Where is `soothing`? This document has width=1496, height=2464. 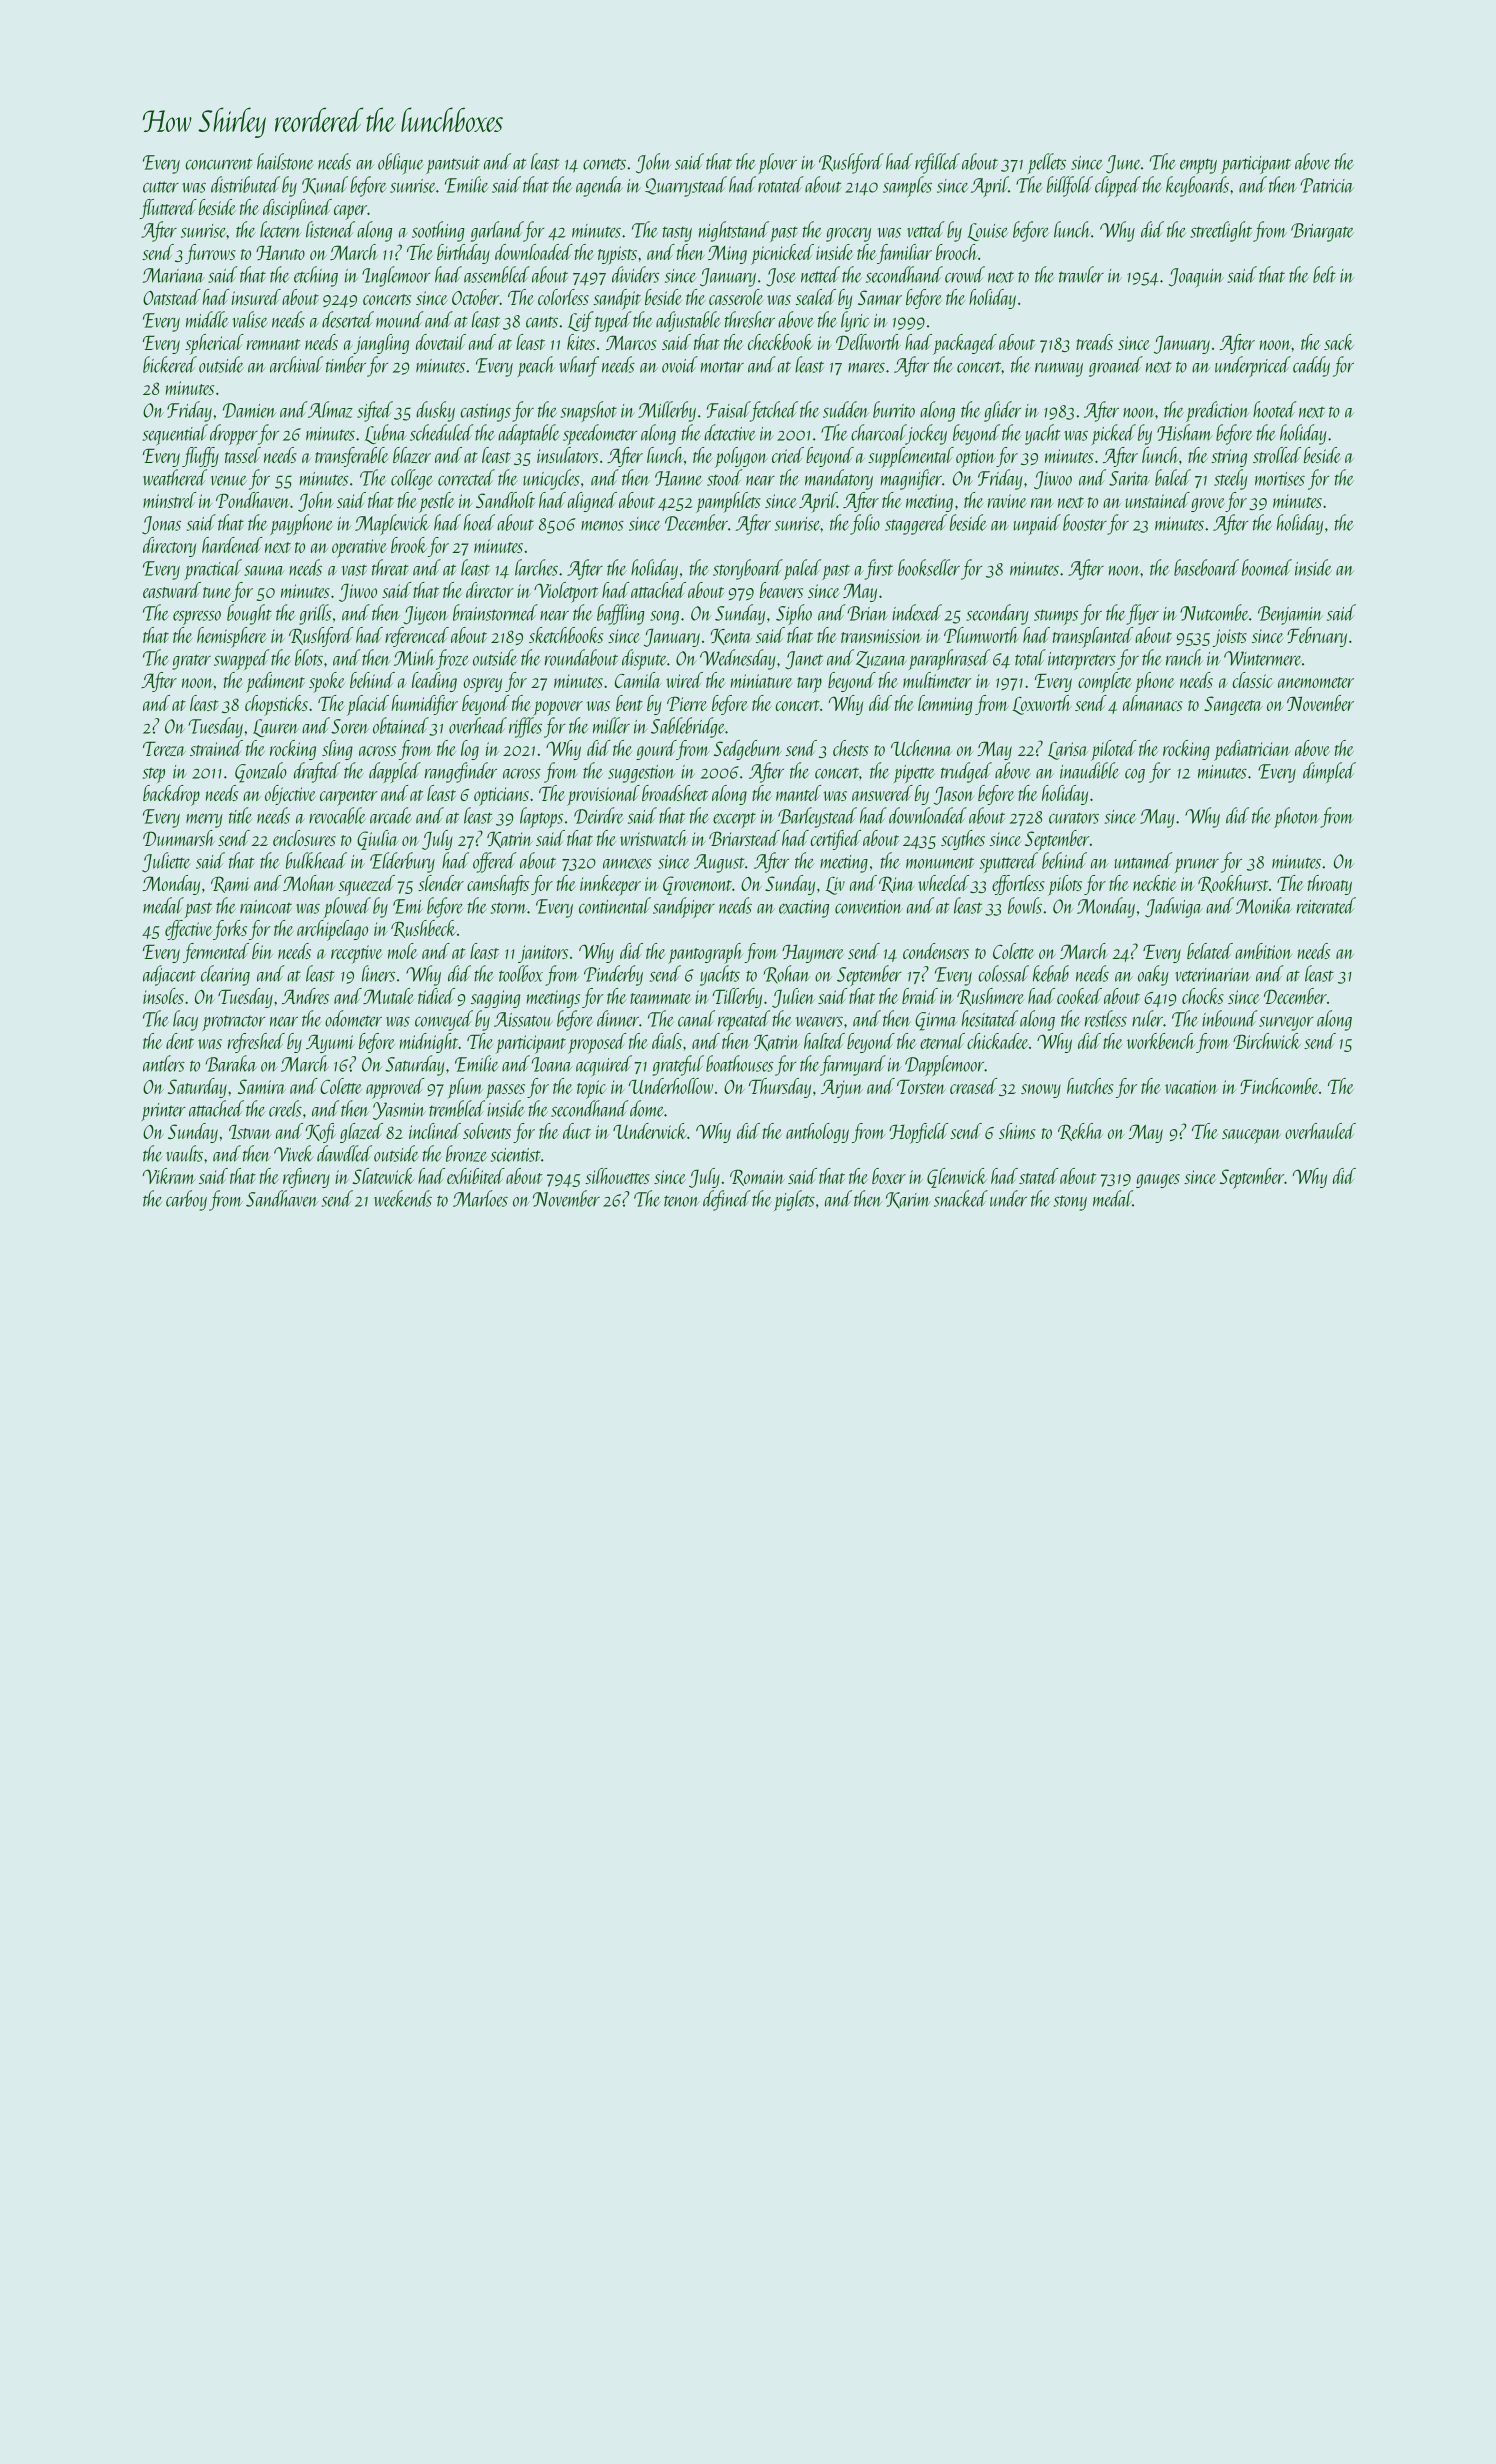
soothing is located at coordinates (438, 231).
